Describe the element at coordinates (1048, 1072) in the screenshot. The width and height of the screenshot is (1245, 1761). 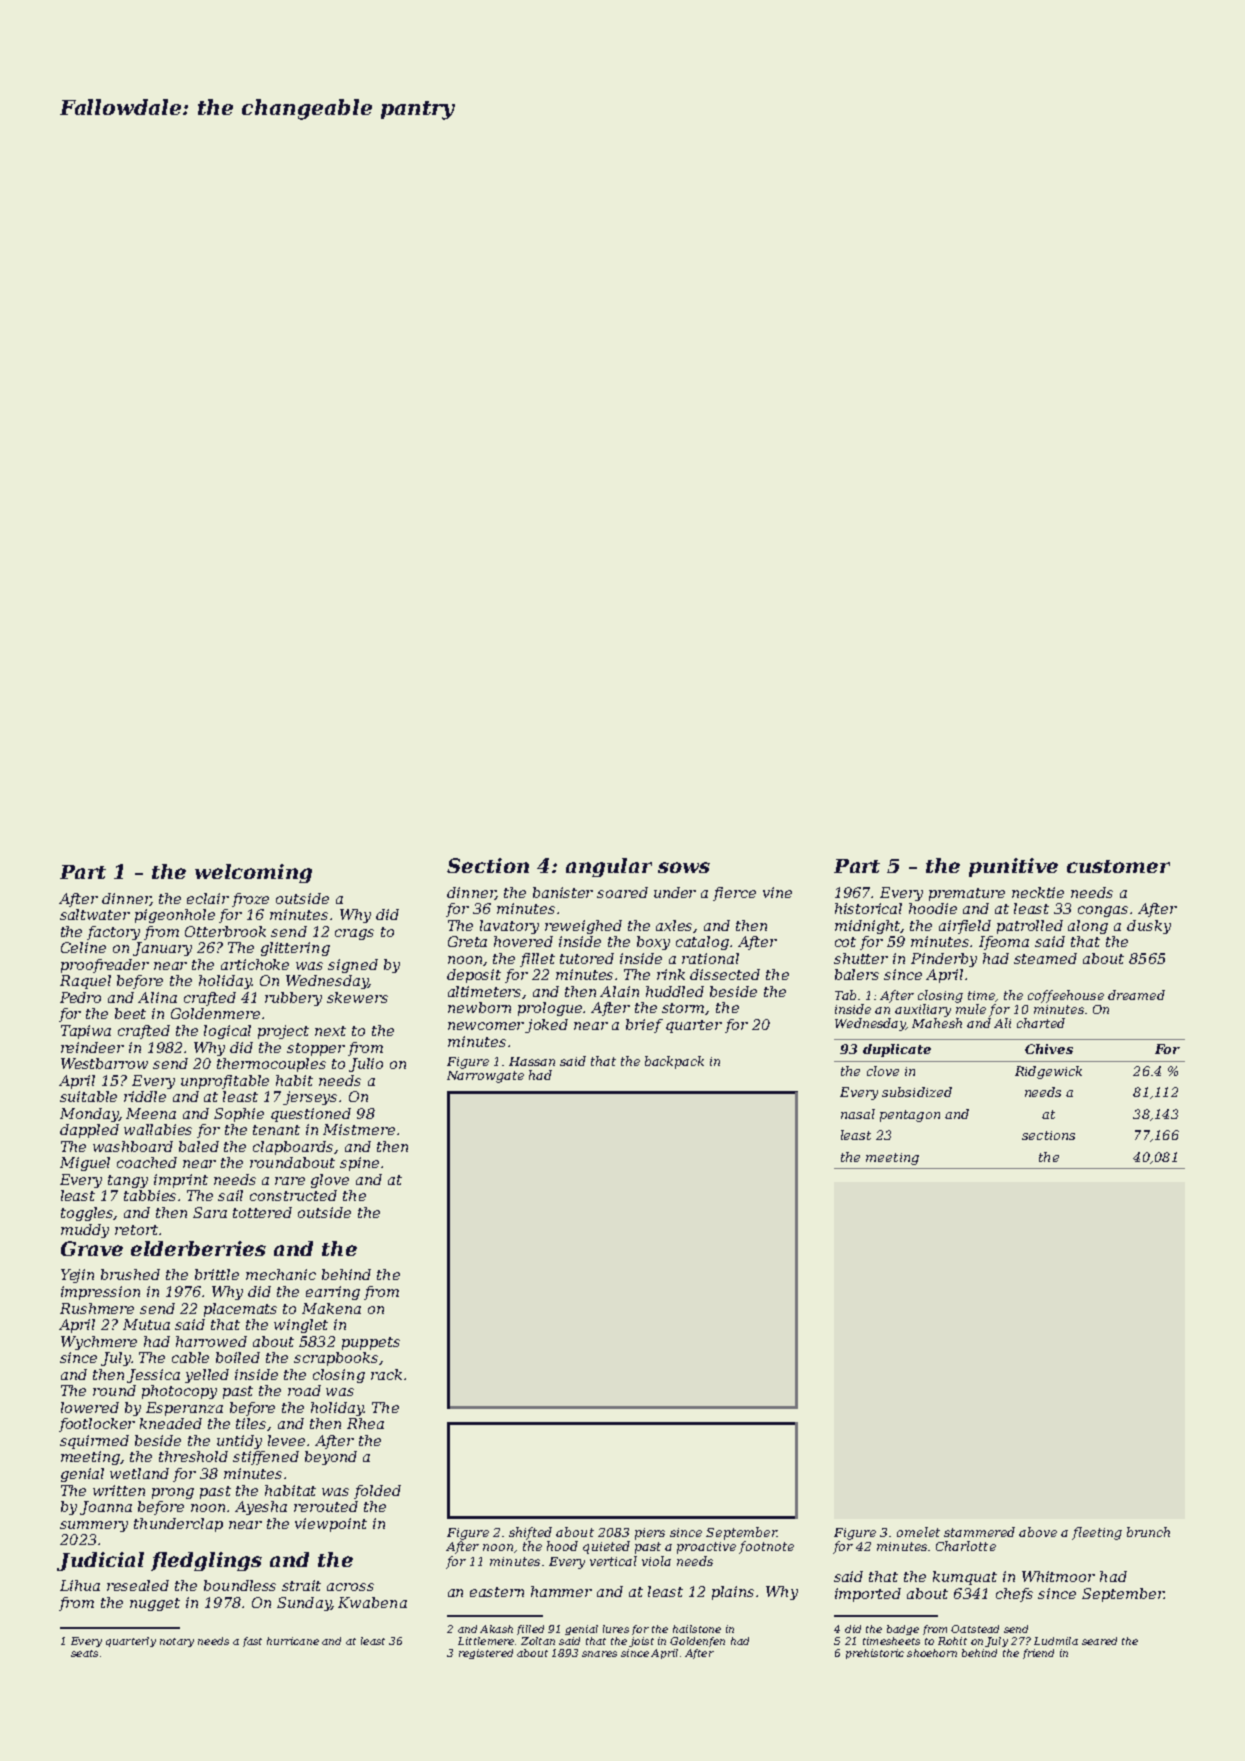
I see `Ridgewick` at that location.
